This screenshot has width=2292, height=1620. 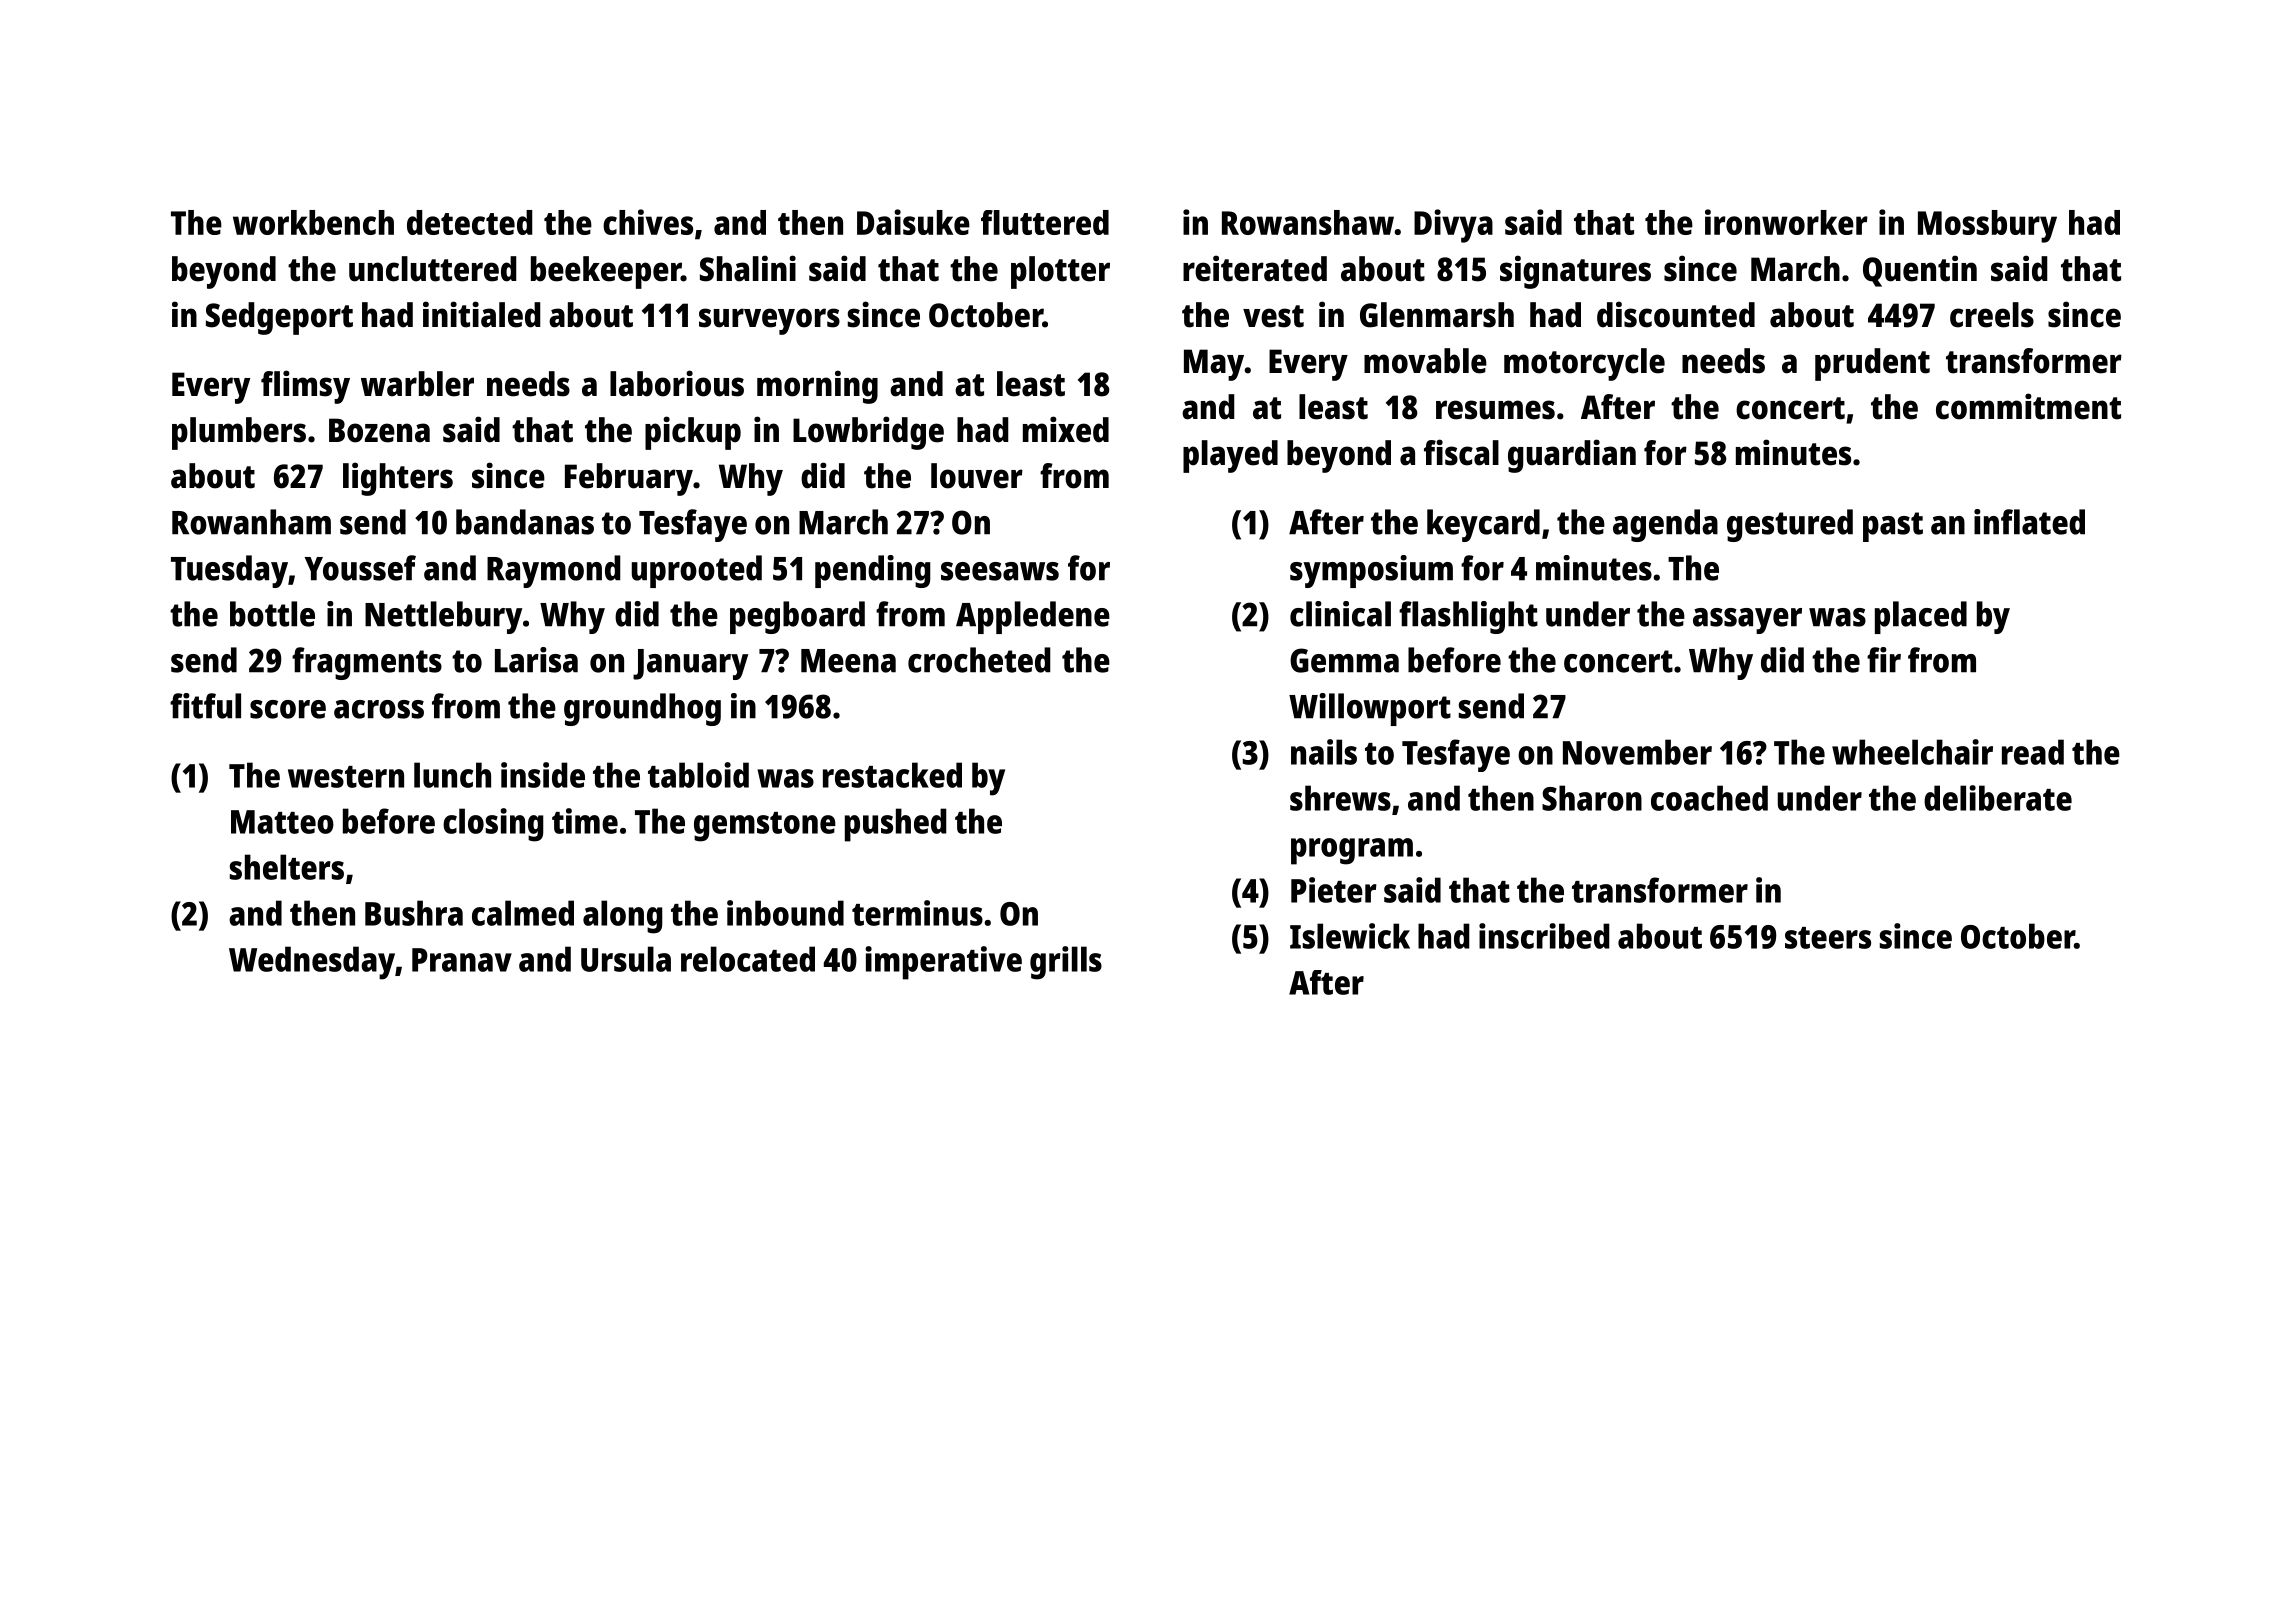 I want to click on pushed, so click(x=896, y=825).
